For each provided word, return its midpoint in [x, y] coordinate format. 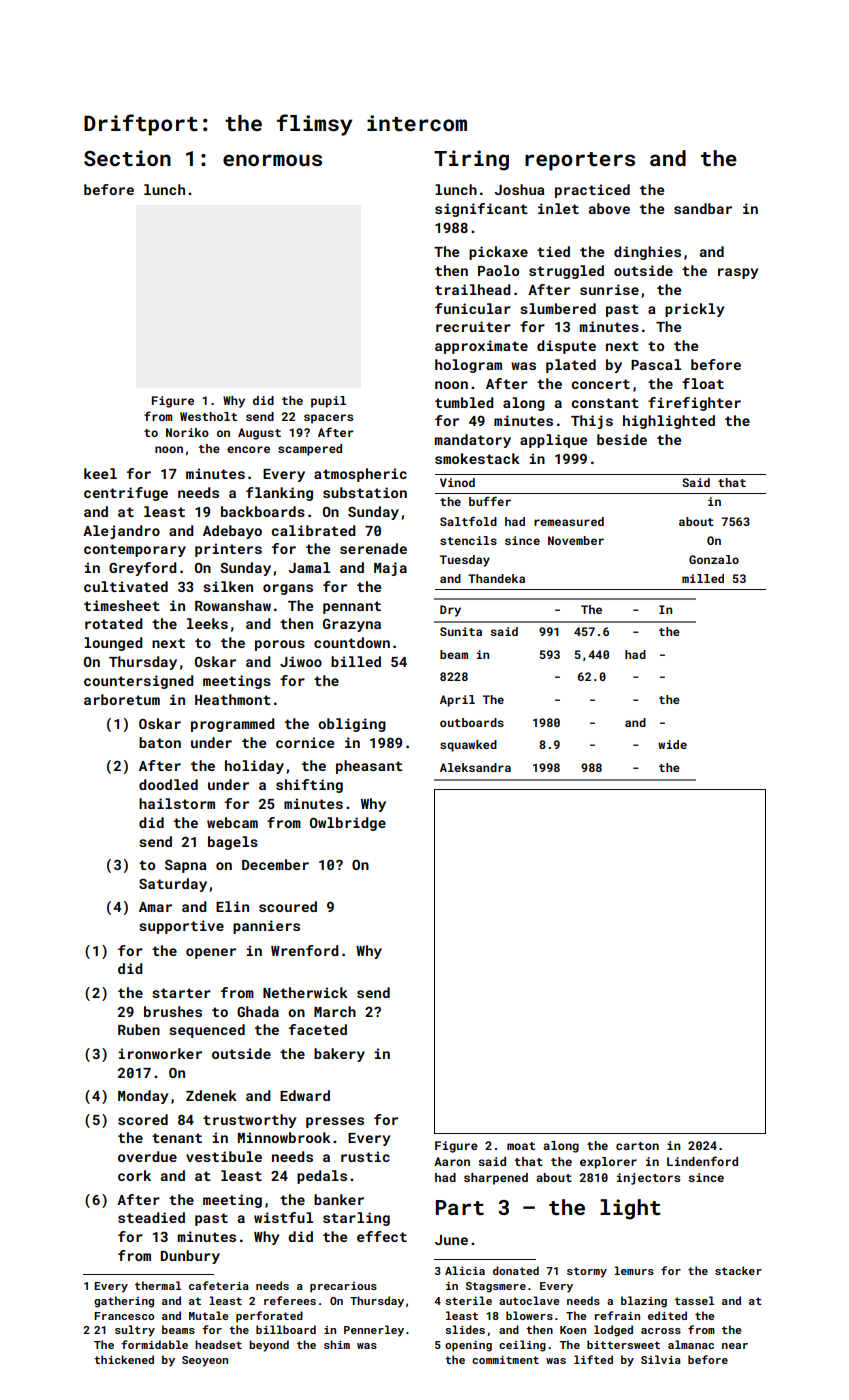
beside [622, 439]
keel [100, 473]
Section [127, 158]
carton [637, 1146]
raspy [738, 273]
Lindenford [702, 1161]
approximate [481, 347]
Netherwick [305, 992]
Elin [232, 906]
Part [460, 1207]
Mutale [208, 1315]
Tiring [471, 160]
